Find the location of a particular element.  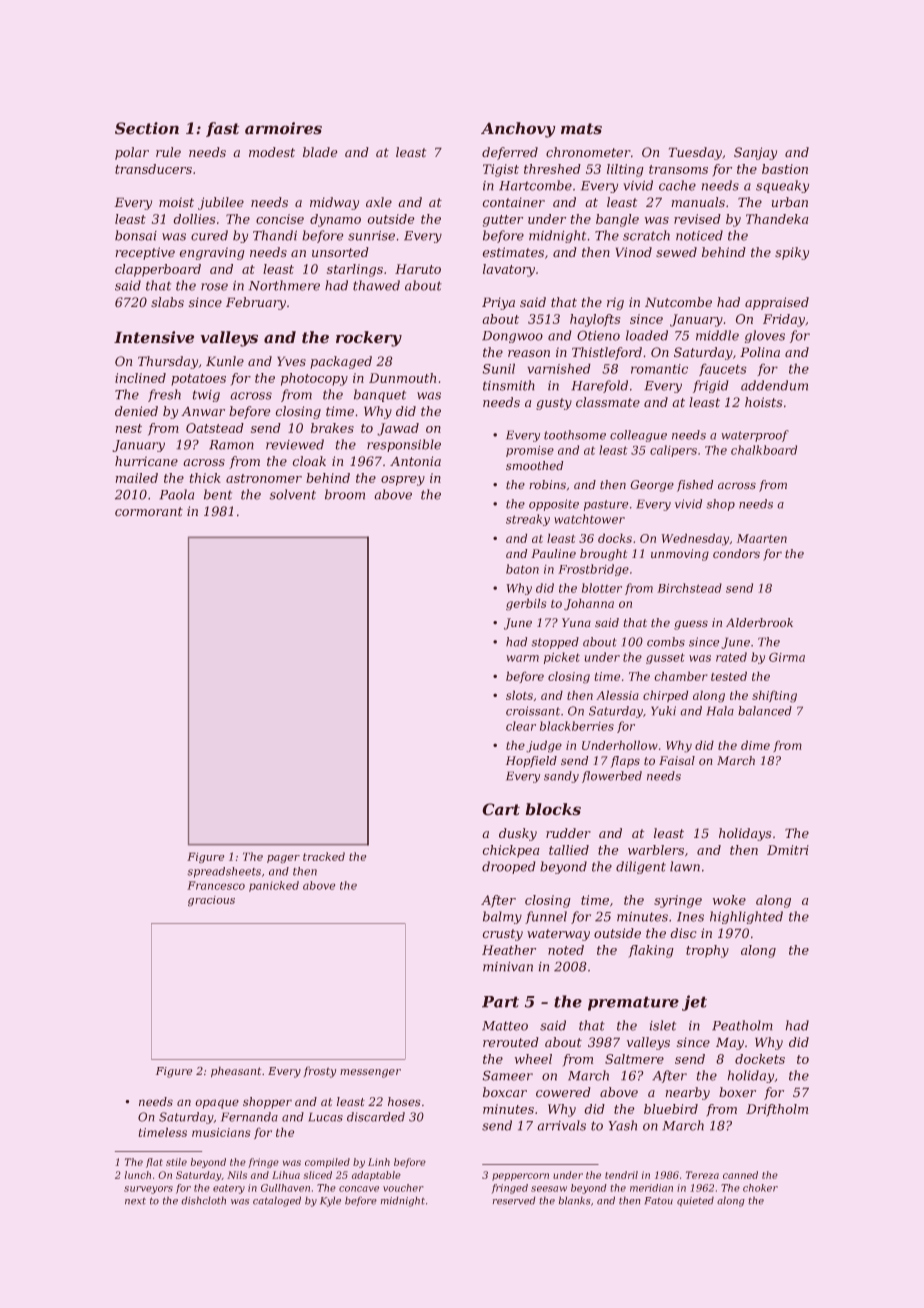

pheasant is located at coordinates (236, 1072).
